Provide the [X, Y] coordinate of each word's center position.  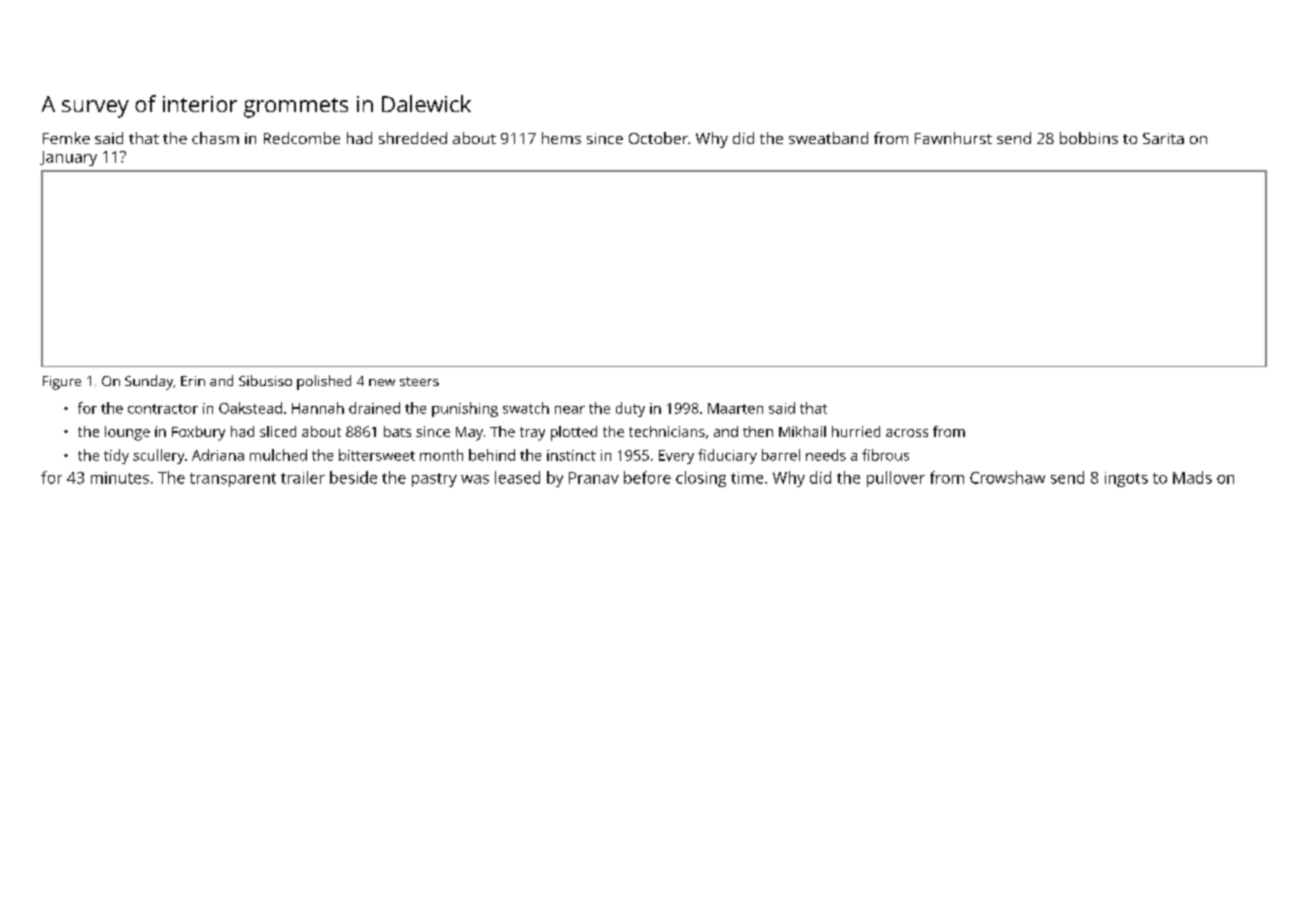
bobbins [1089, 138]
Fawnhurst [953, 138]
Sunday [149, 382]
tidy [116, 456]
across [907, 433]
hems [561, 138]
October [658, 138]
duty [630, 409]
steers [419, 381]
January [68, 158]
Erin [193, 381]
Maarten [735, 408]
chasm [215, 138]
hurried [856, 431]
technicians [667, 431]
